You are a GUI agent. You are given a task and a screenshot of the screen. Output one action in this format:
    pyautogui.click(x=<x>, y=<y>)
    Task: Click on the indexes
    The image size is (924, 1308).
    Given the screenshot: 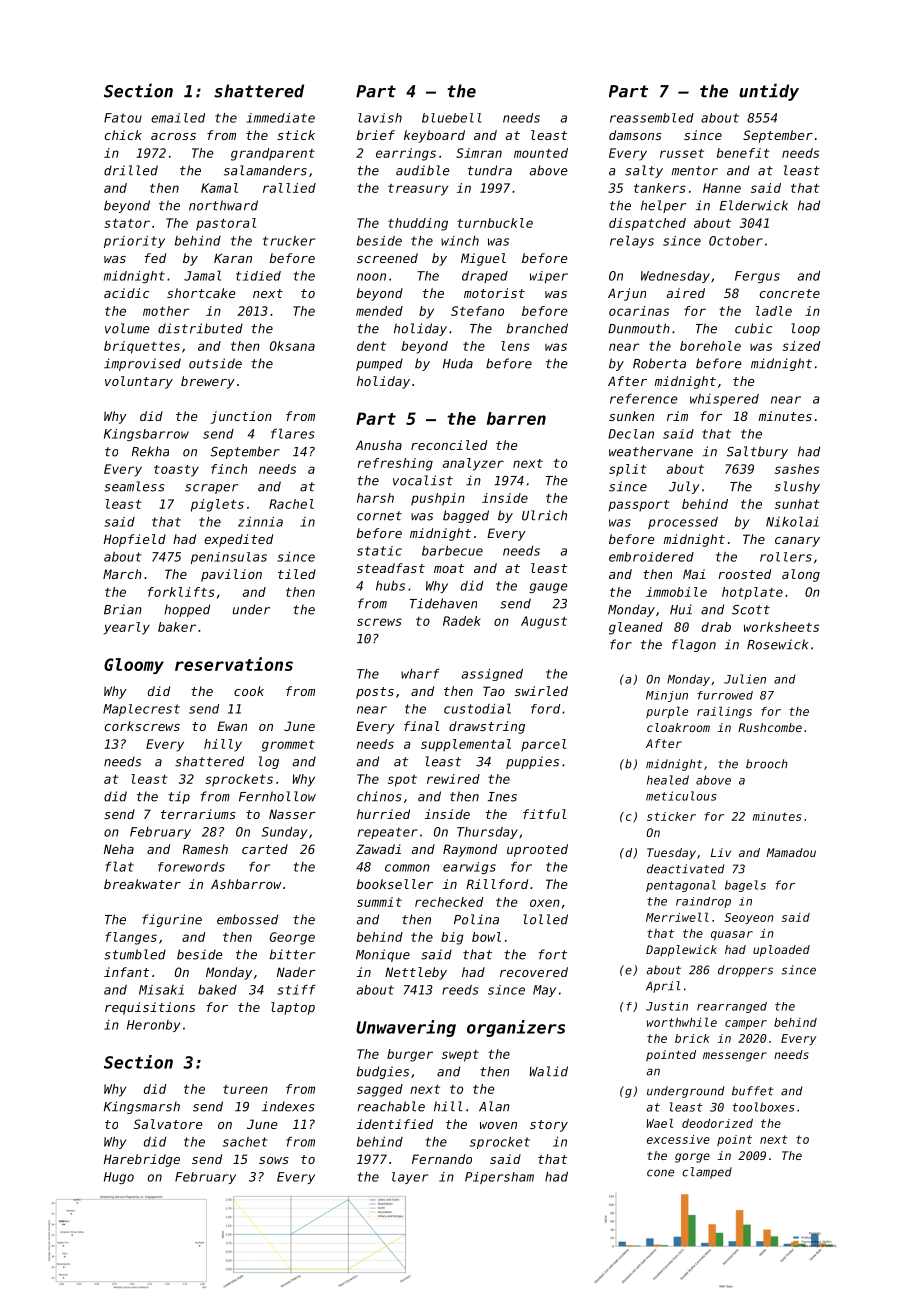 What is the action you would take?
    pyautogui.click(x=288, y=1106)
